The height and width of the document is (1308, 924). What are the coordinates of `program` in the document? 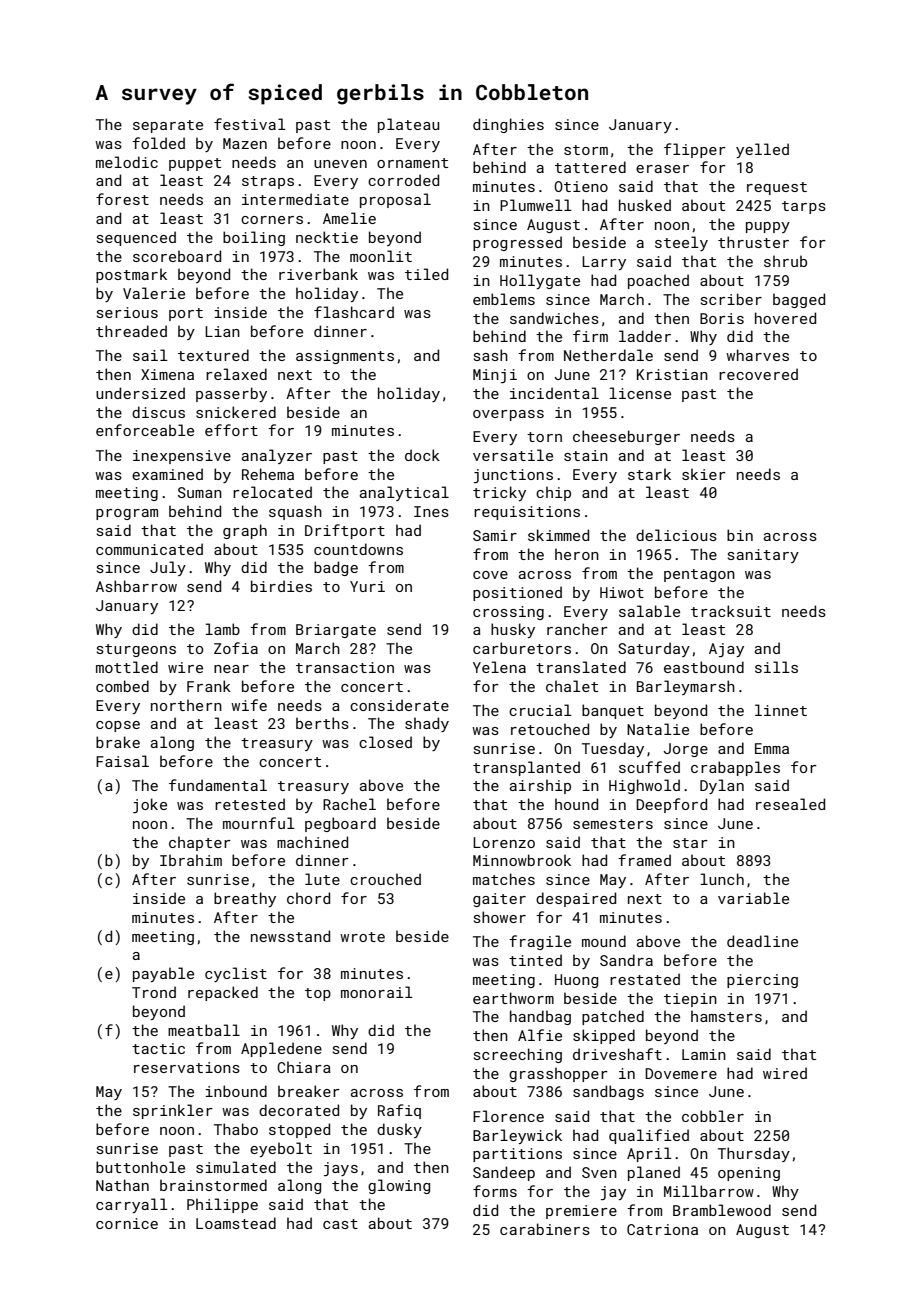 It's located at (127, 514).
